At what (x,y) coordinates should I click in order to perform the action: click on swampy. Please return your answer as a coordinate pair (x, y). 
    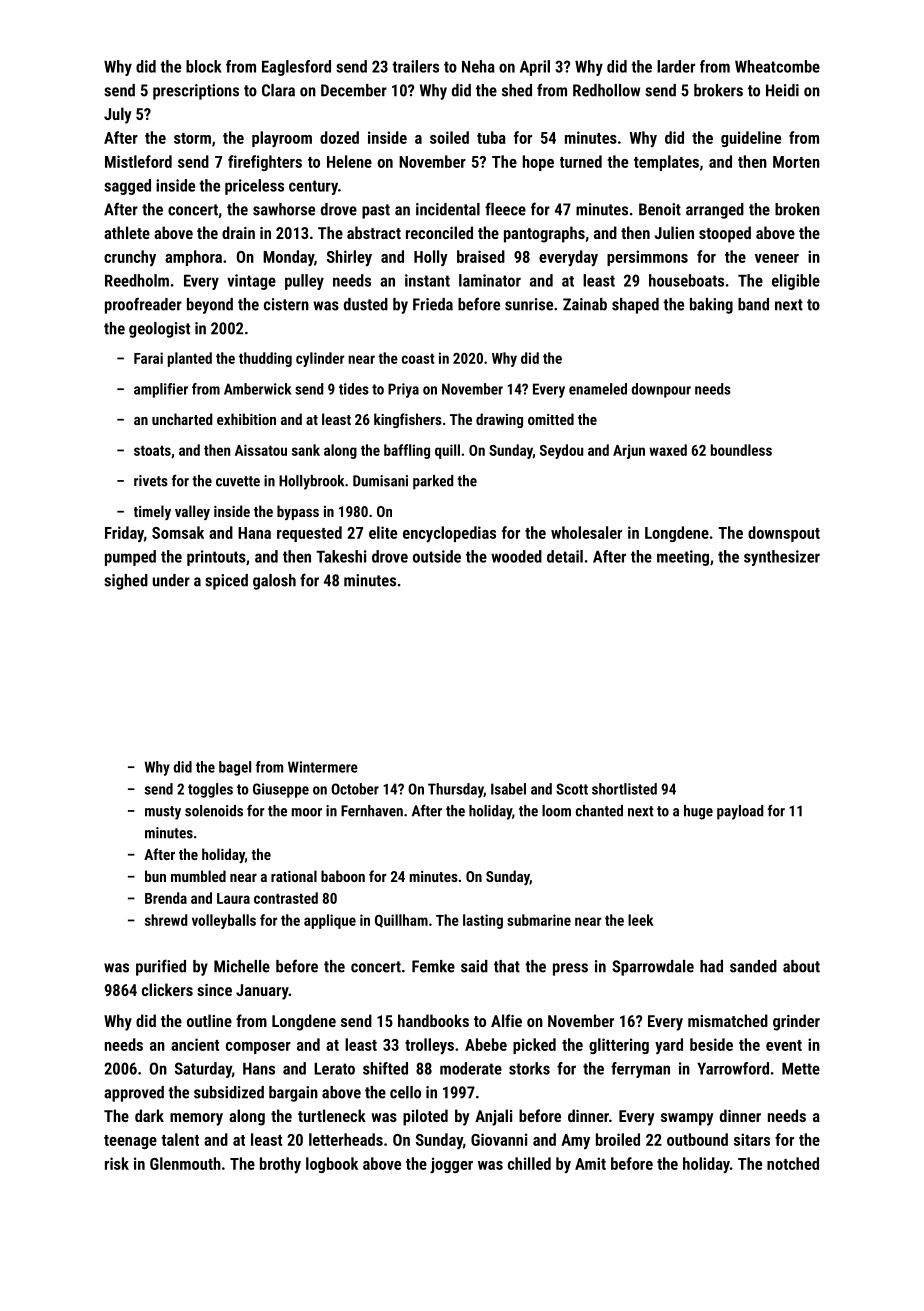
    Looking at the image, I should click on (687, 1119).
